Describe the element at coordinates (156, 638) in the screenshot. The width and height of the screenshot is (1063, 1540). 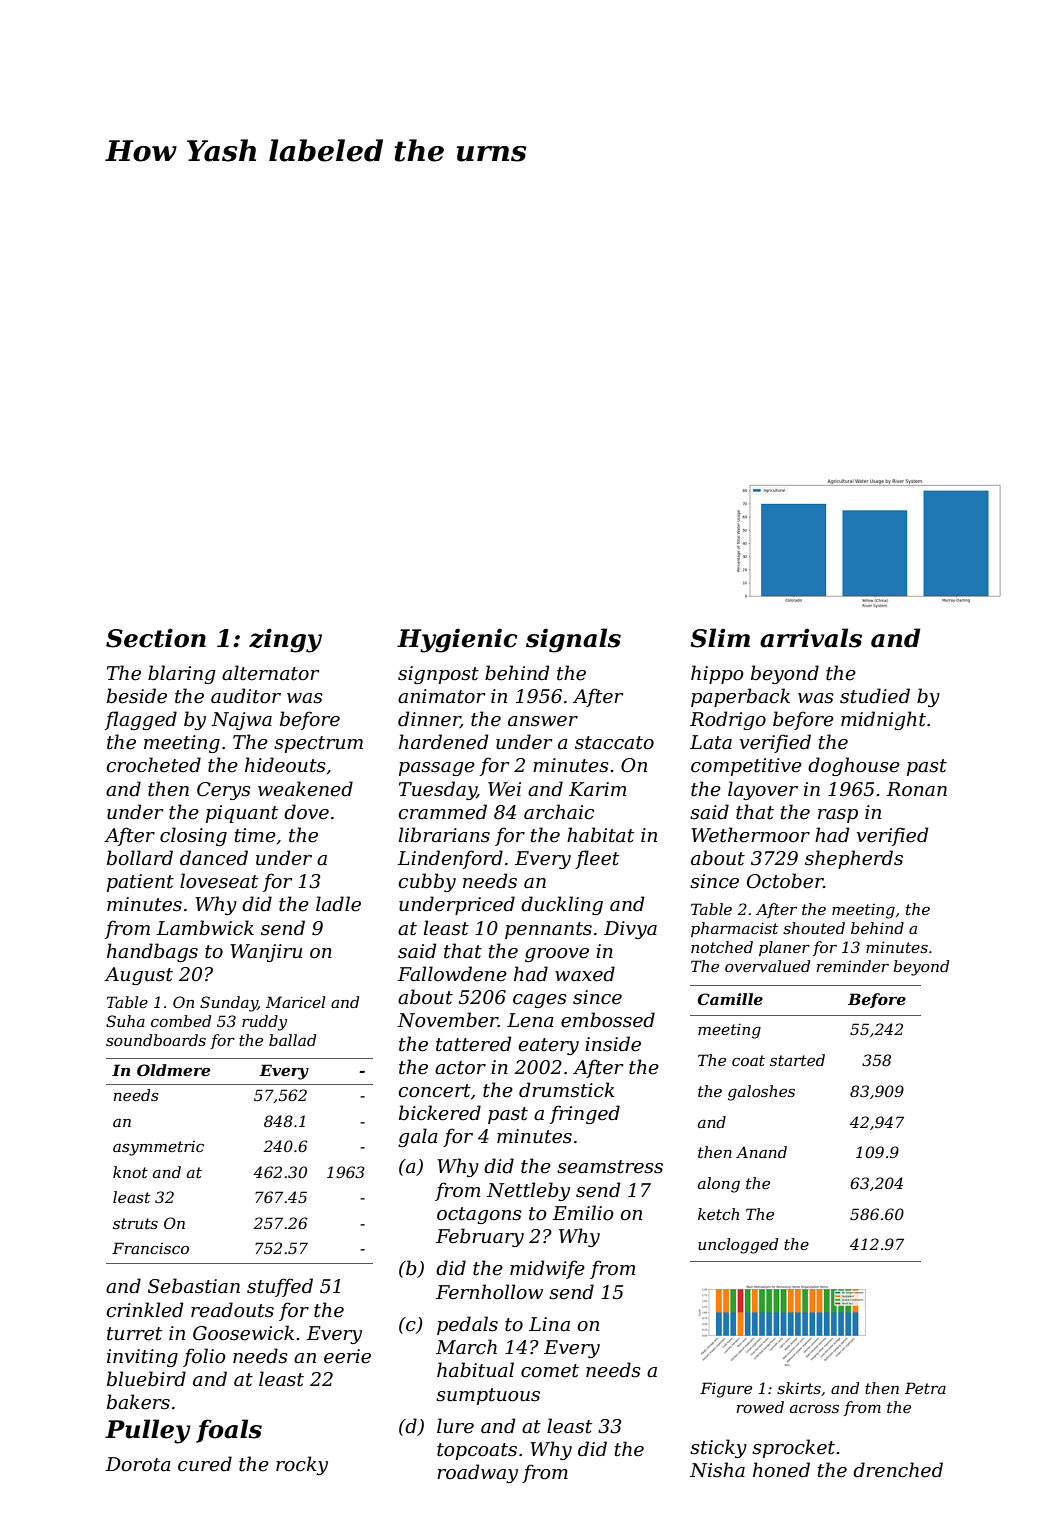
I see `Section` at that location.
